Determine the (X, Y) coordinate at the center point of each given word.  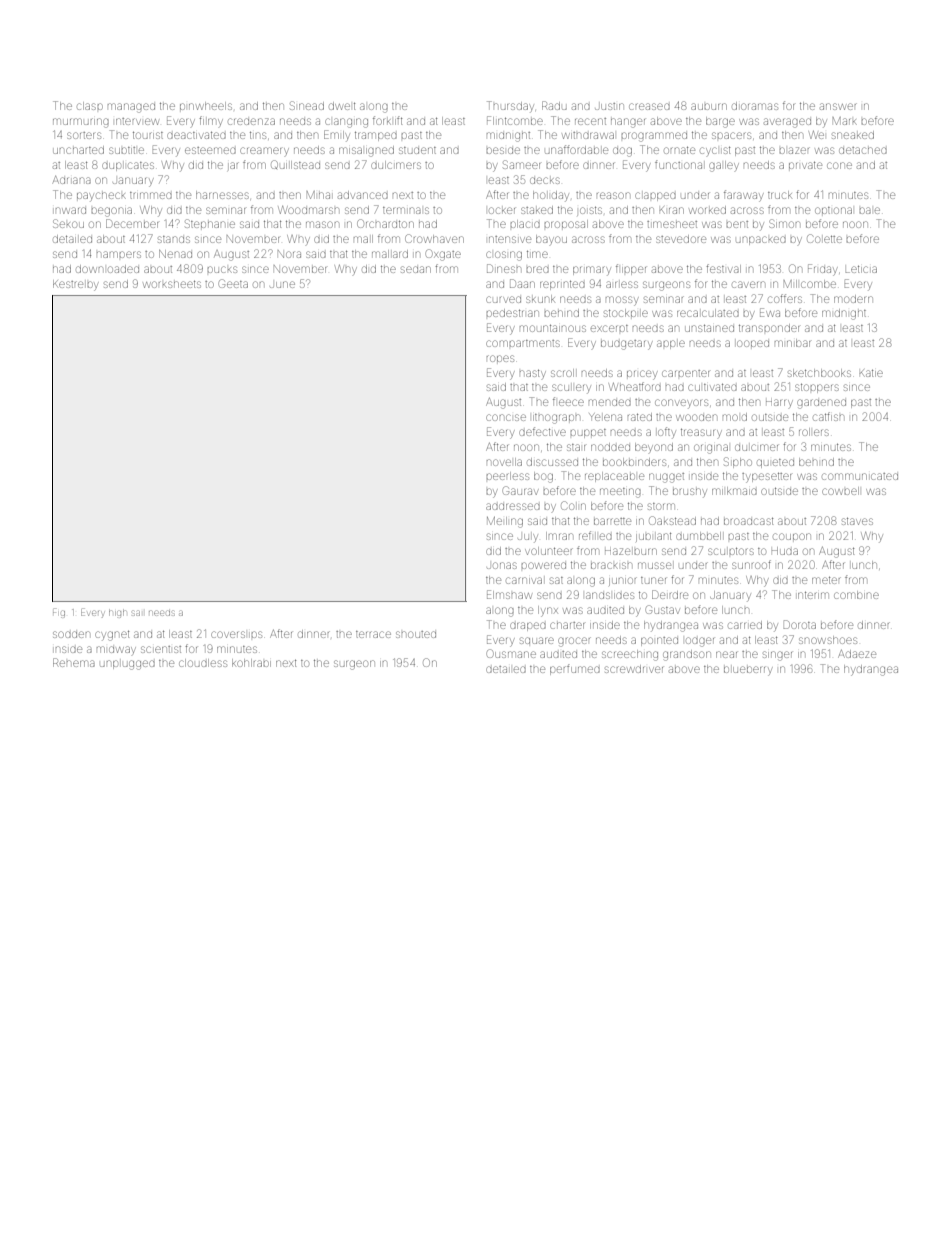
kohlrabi (251, 663)
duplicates (128, 166)
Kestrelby (76, 285)
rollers (814, 432)
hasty (533, 374)
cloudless (203, 663)
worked (707, 210)
